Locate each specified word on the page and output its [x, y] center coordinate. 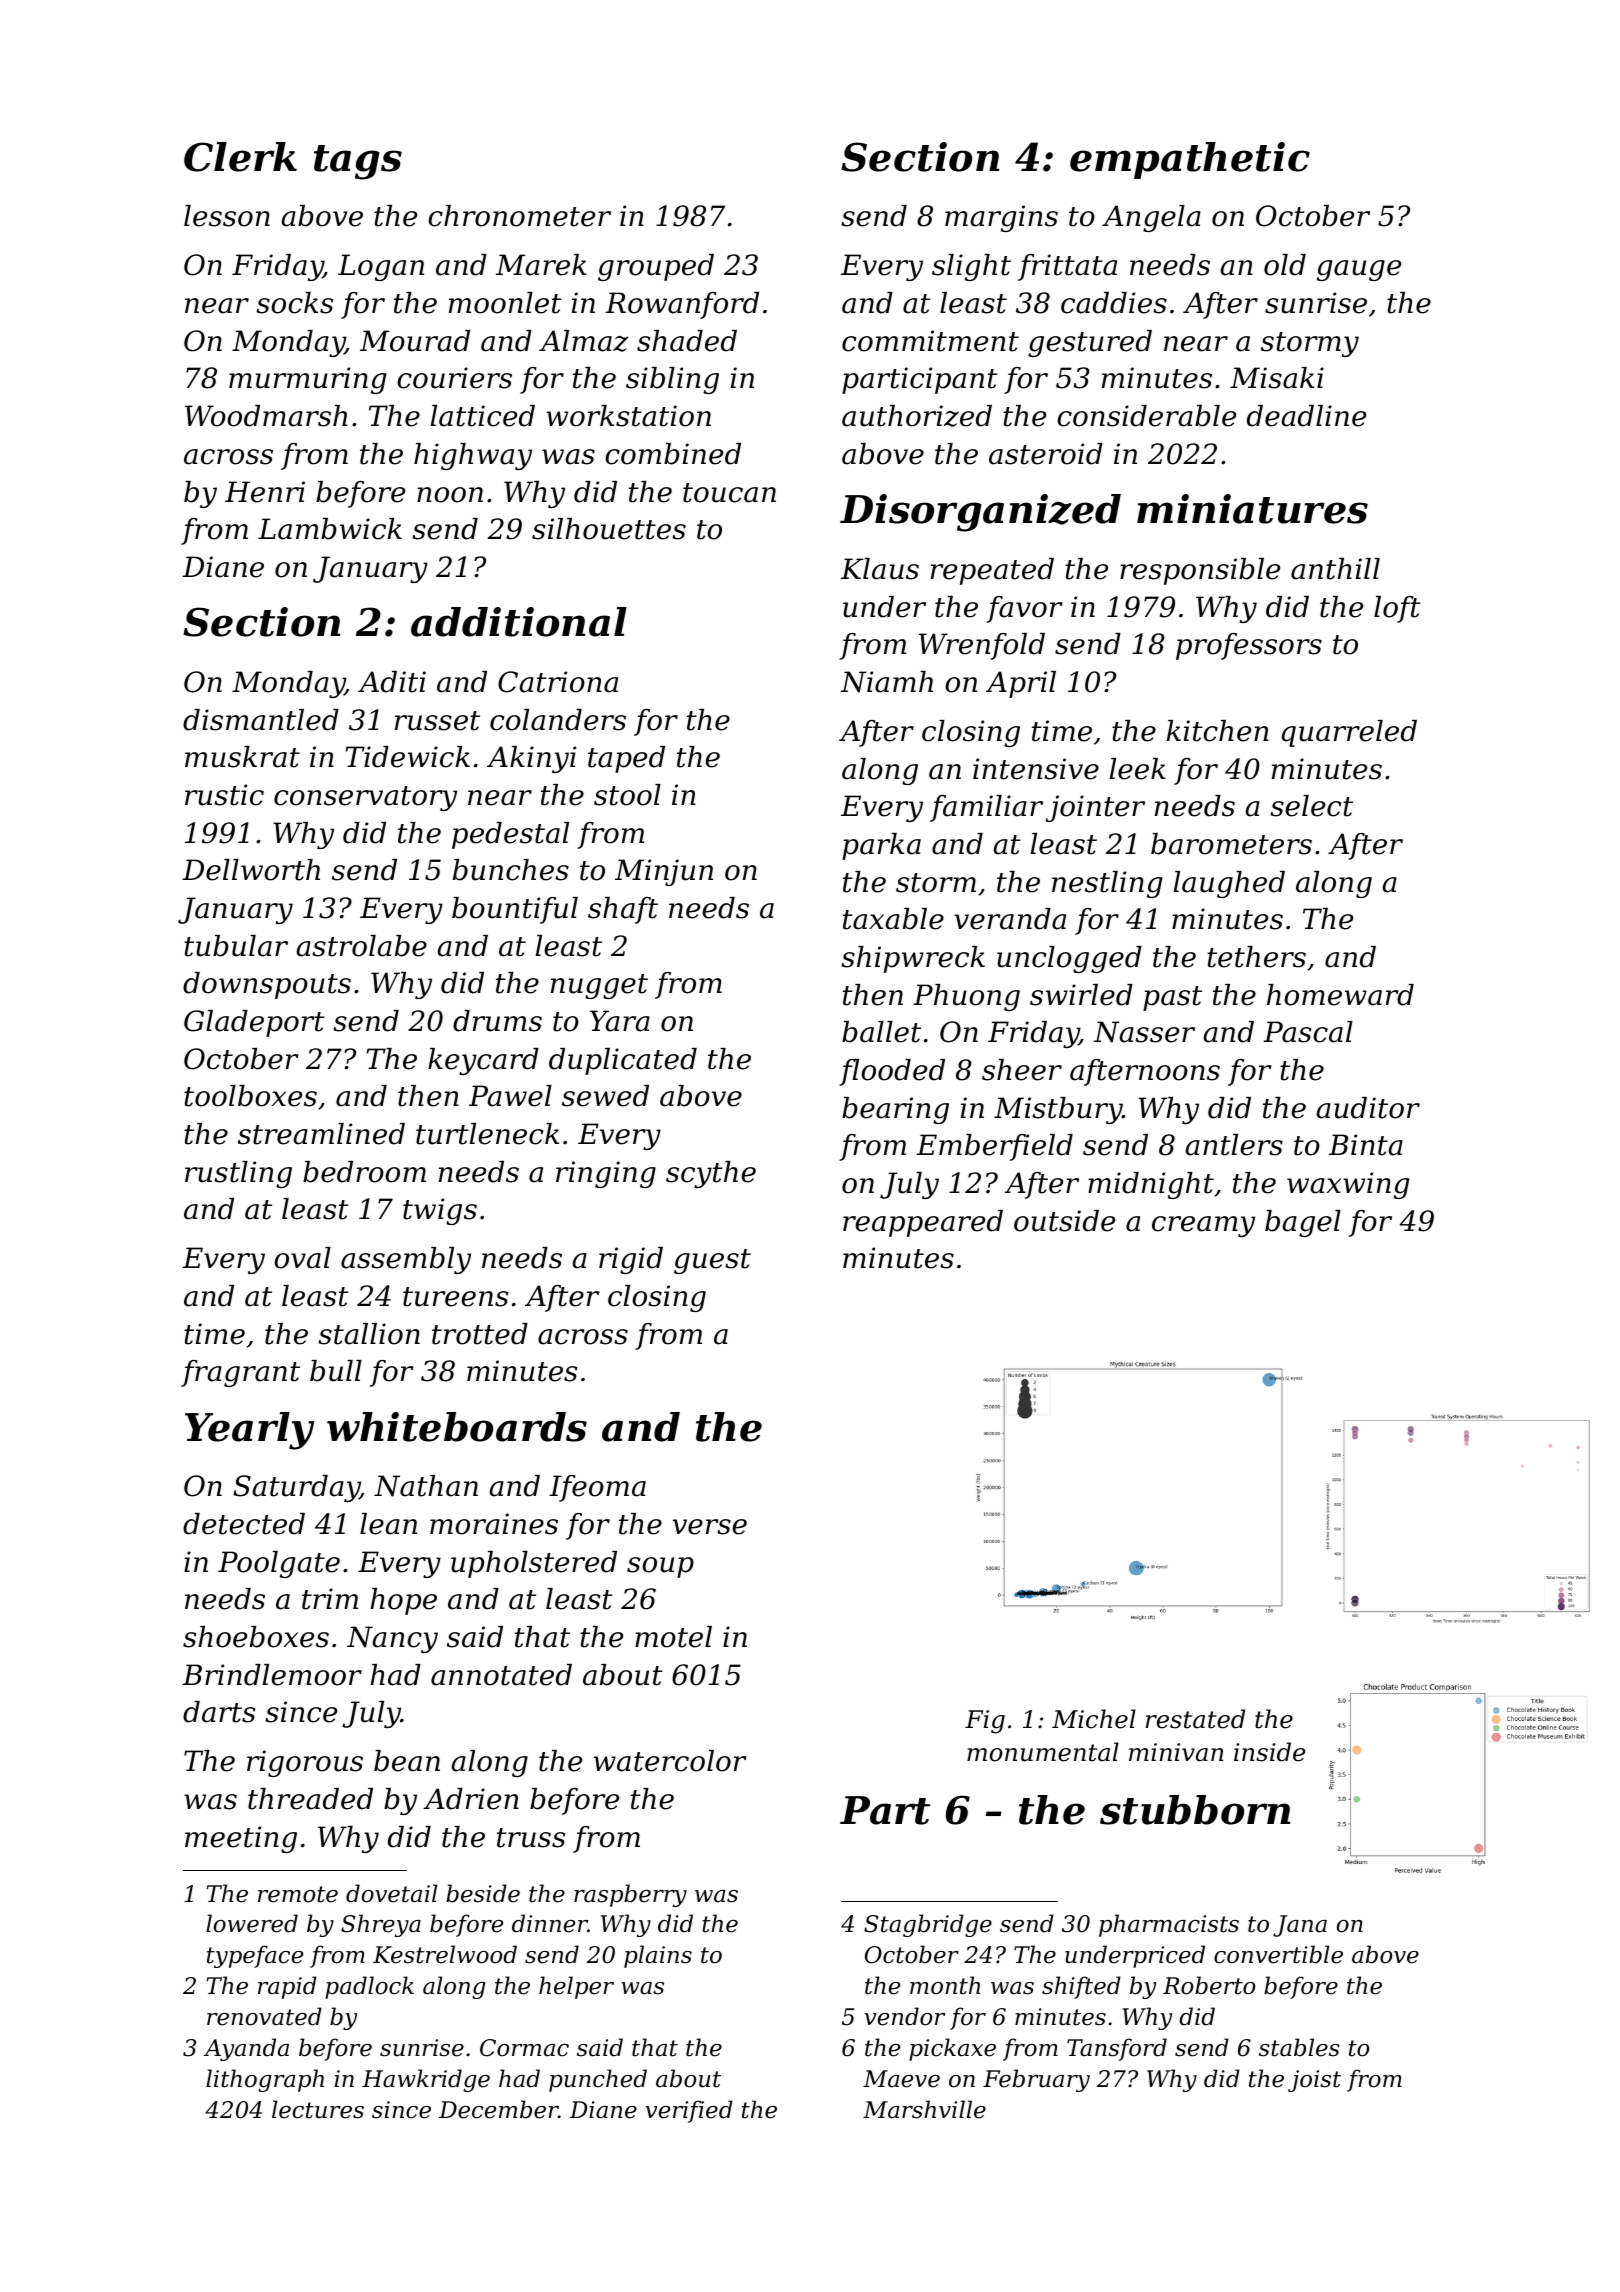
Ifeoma [597, 1488]
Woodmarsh [266, 416]
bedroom [364, 1172]
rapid [287, 1987]
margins [1001, 218]
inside [1269, 1752]
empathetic [1190, 160]
